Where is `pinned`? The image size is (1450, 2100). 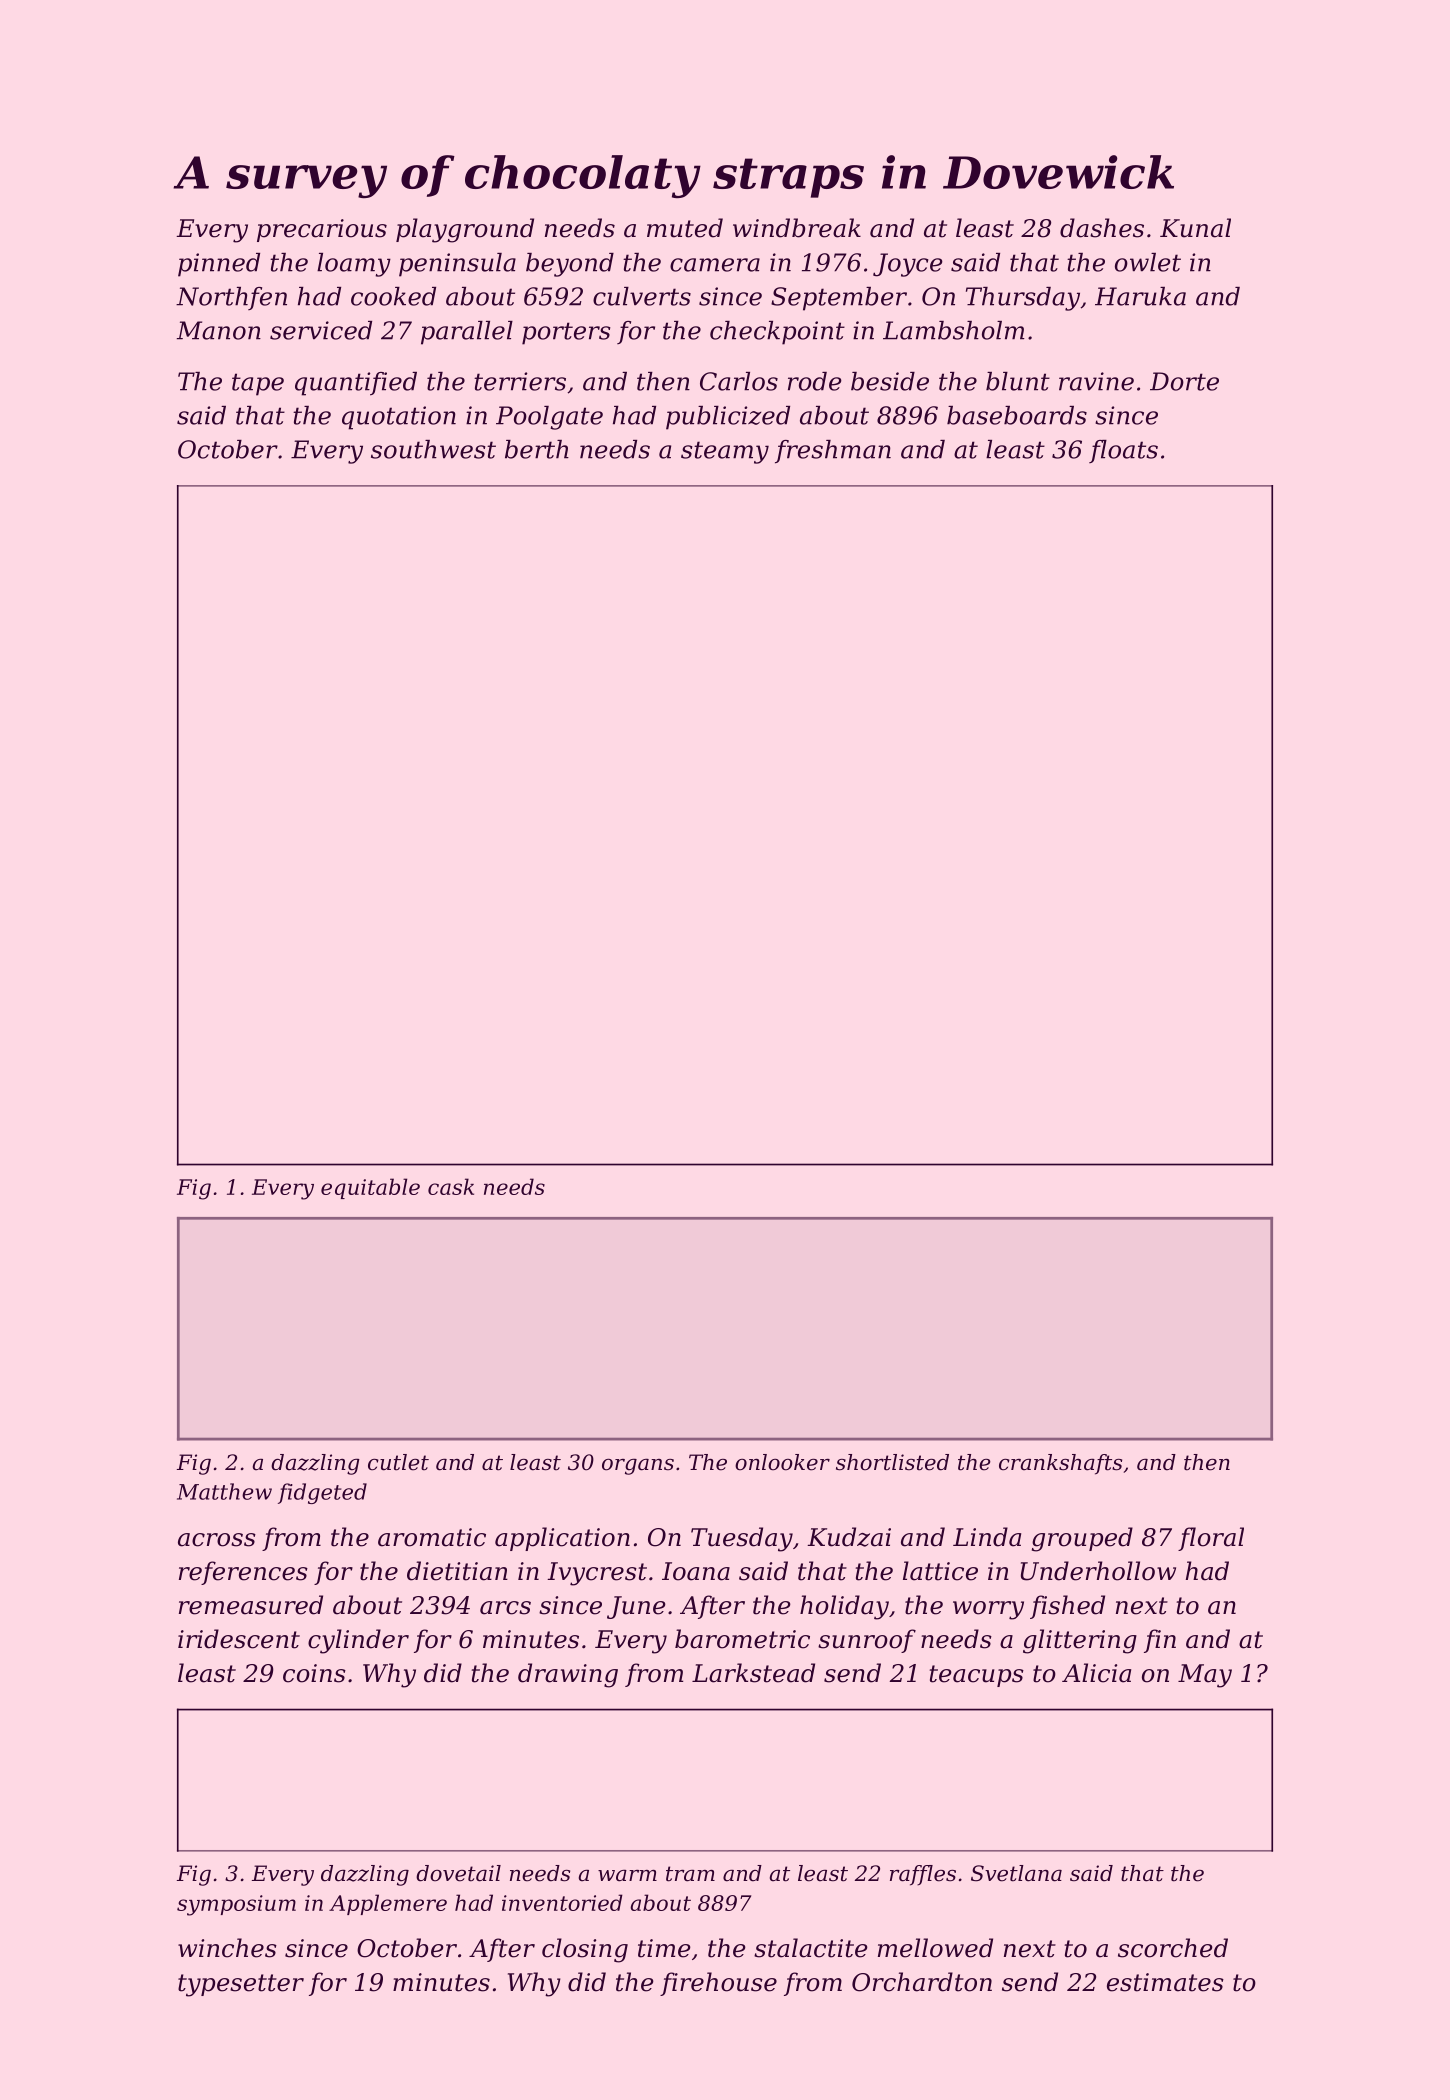 pinned is located at coordinates (219, 265).
